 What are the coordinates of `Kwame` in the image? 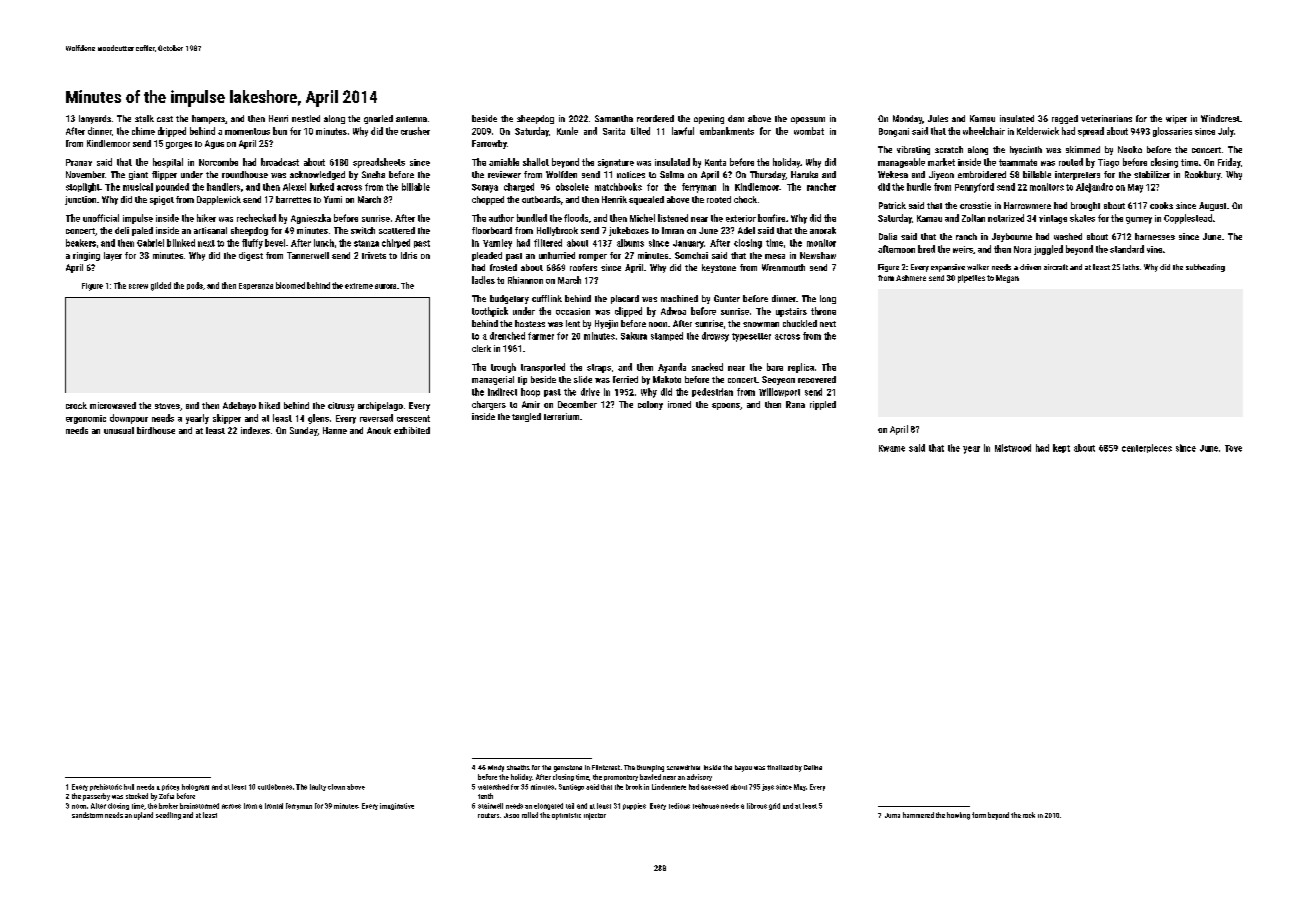 It's located at (892, 448).
